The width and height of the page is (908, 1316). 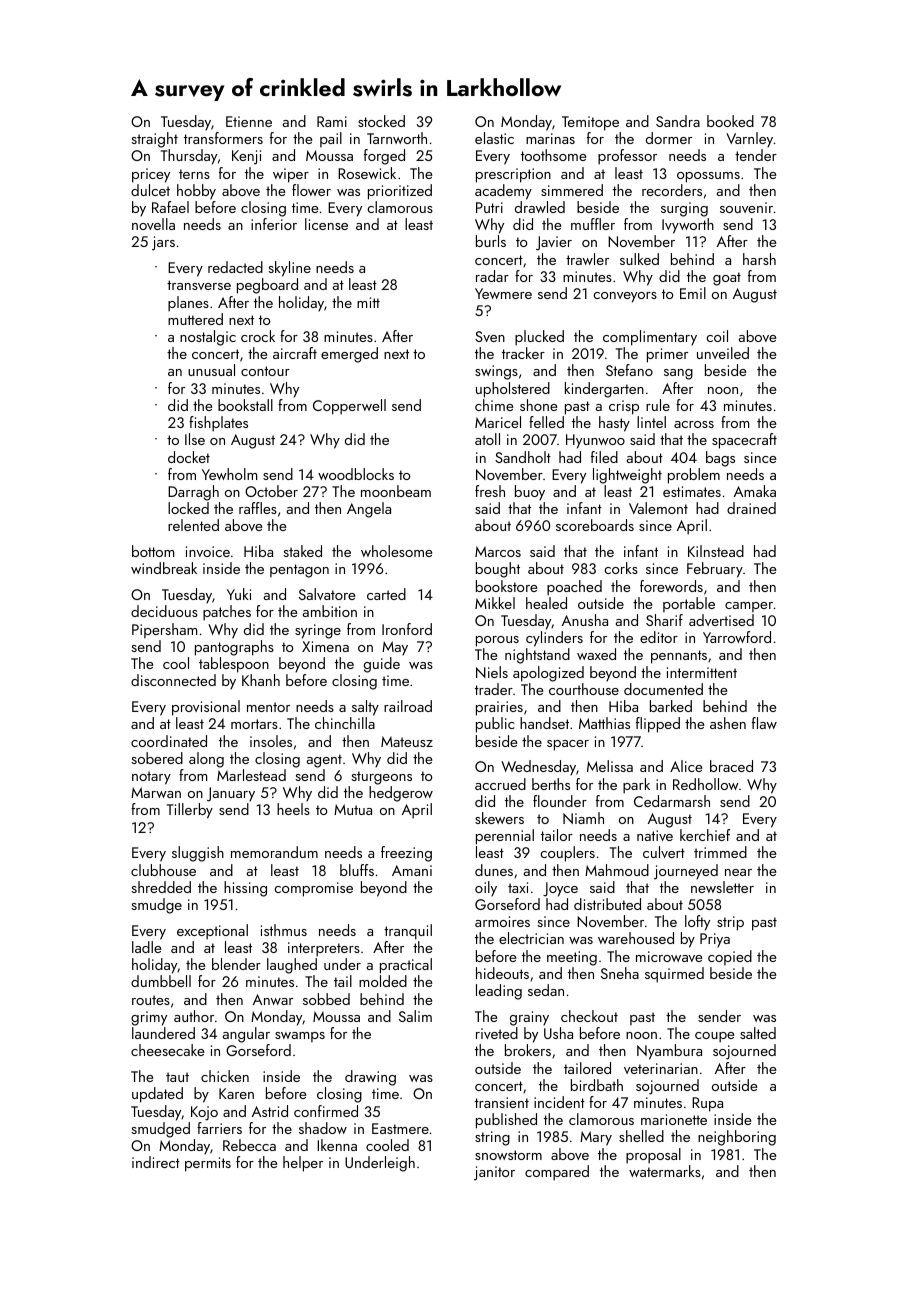 What do you see at coordinates (557, 1173) in the page?
I see `compared` at bounding box center [557, 1173].
